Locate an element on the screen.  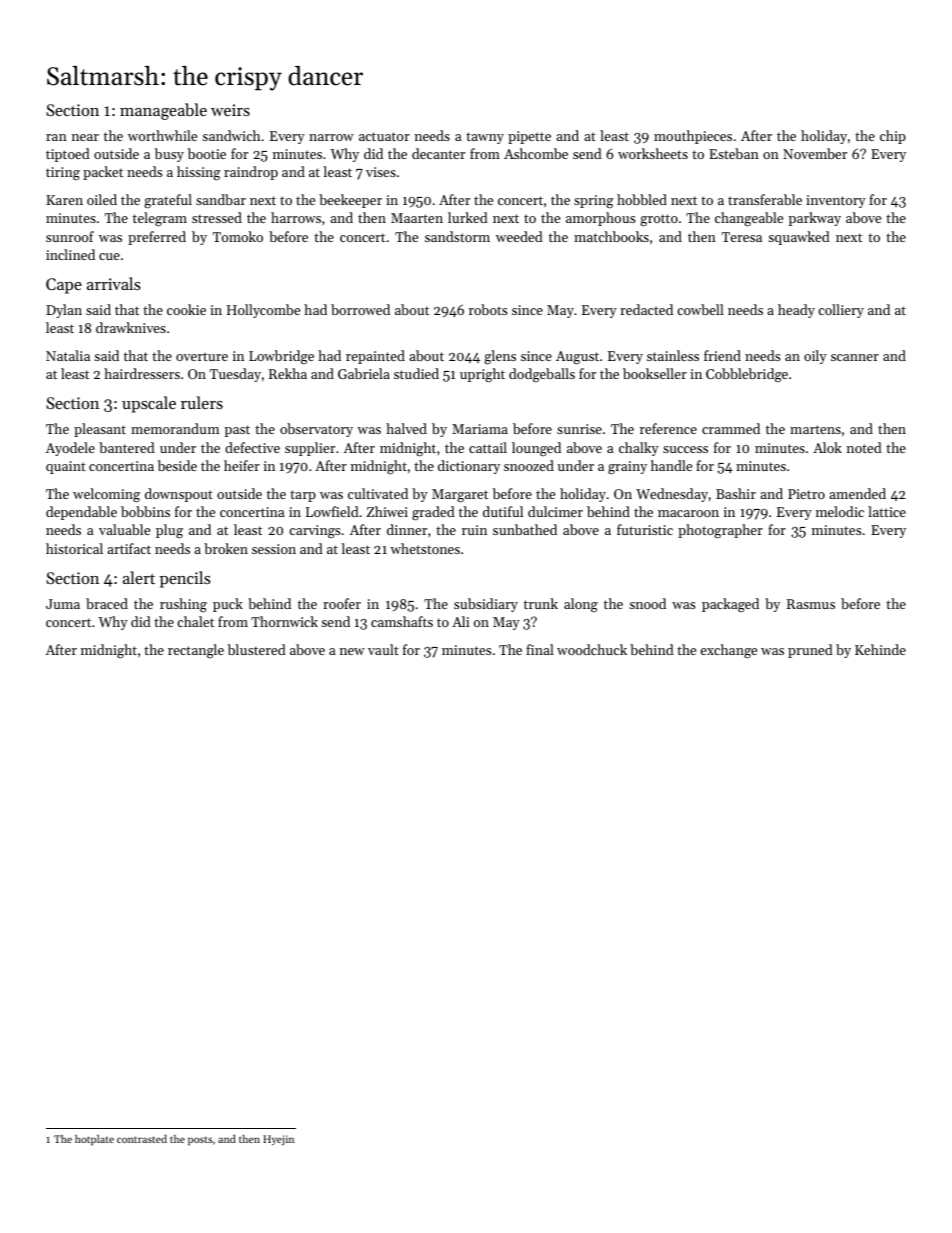
blustered is located at coordinates (257, 649).
